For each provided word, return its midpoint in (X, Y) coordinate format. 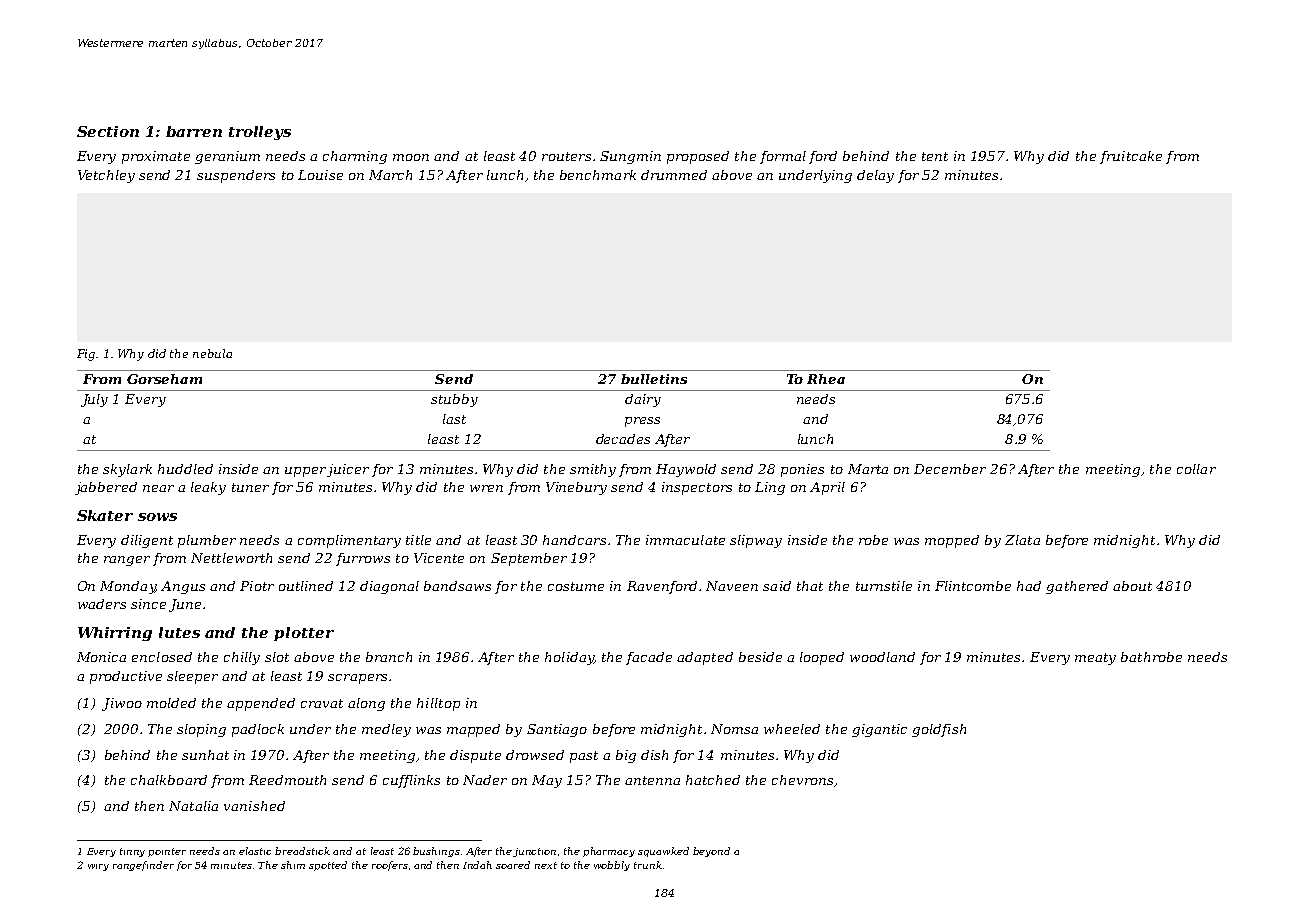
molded (171, 703)
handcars (574, 540)
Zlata (1022, 540)
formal (783, 157)
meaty (1095, 659)
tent (935, 156)
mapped (473, 730)
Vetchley (106, 176)
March (390, 175)
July (94, 400)
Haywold (686, 470)
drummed (674, 175)
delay (875, 176)
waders (102, 604)
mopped (952, 541)
